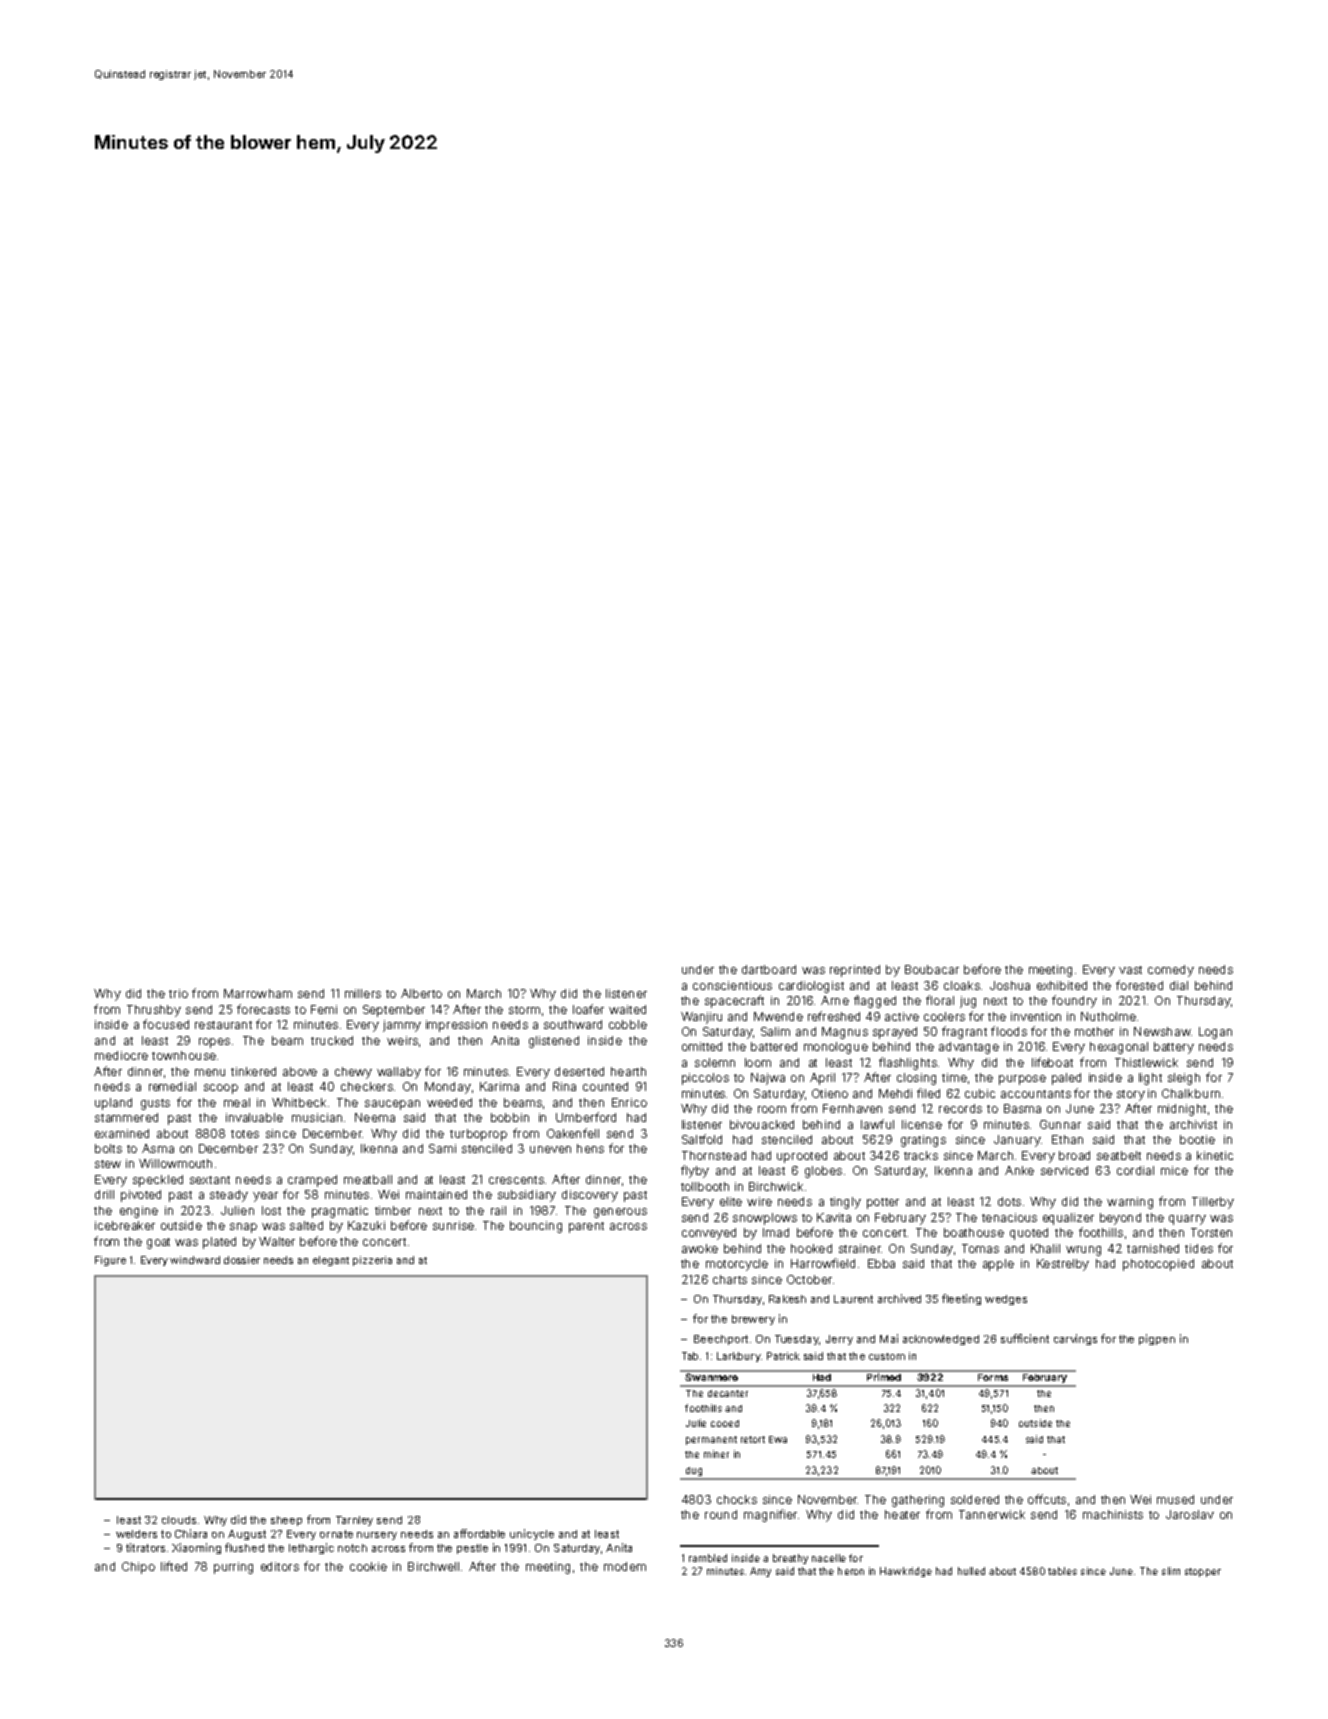 The width and height of the document is (1328, 1719). I want to click on Chipo, so click(138, 1568).
